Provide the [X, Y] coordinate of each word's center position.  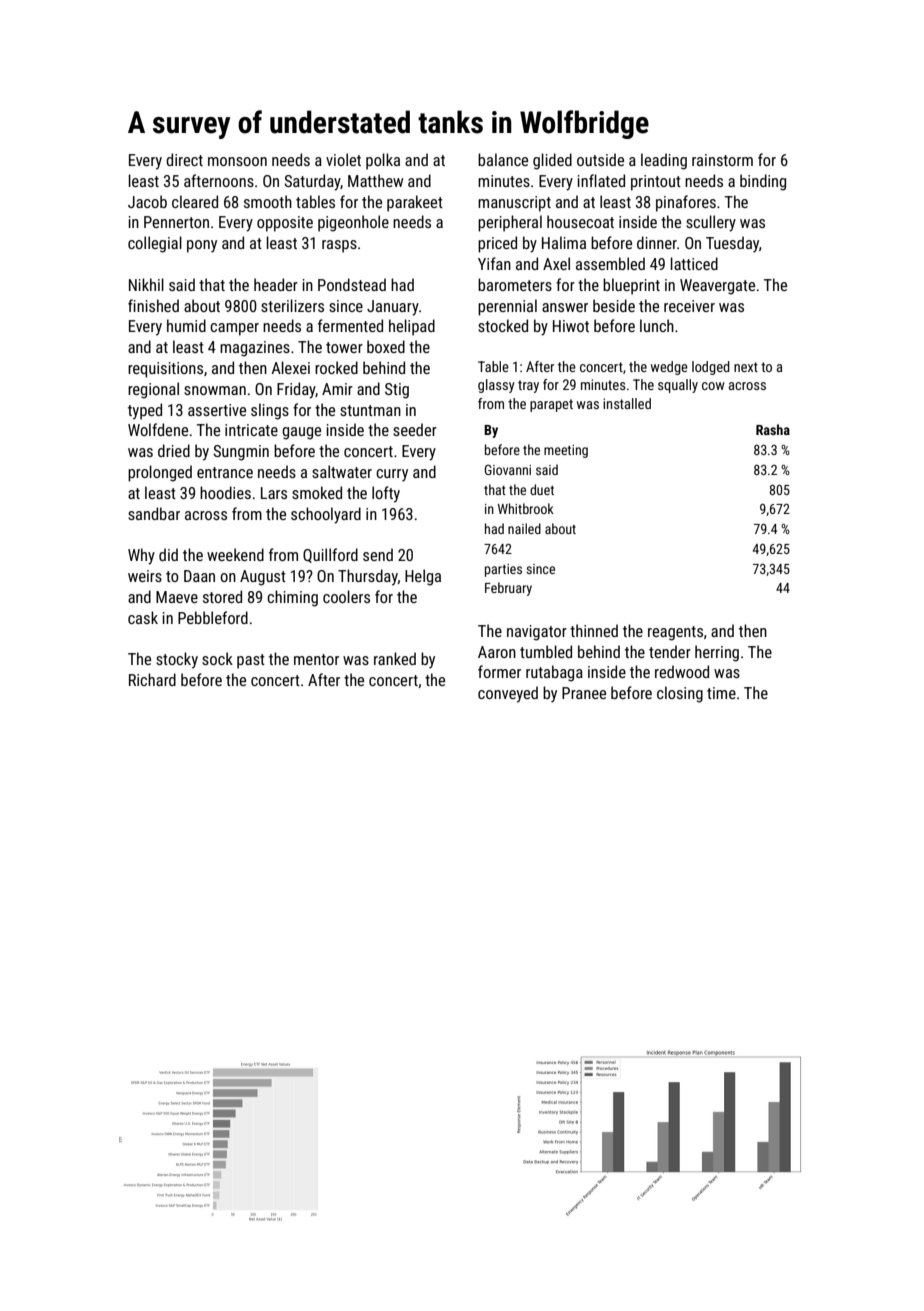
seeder [415, 429]
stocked [503, 325]
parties [503, 570]
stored [222, 596]
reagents [675, 633]
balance [503, 159]
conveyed [508, 694]
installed [627, 403]
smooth [268, 201]
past [251, 661]
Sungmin [241, 453]
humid [186, 325]
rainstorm [722, 160]
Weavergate [717, 287]
